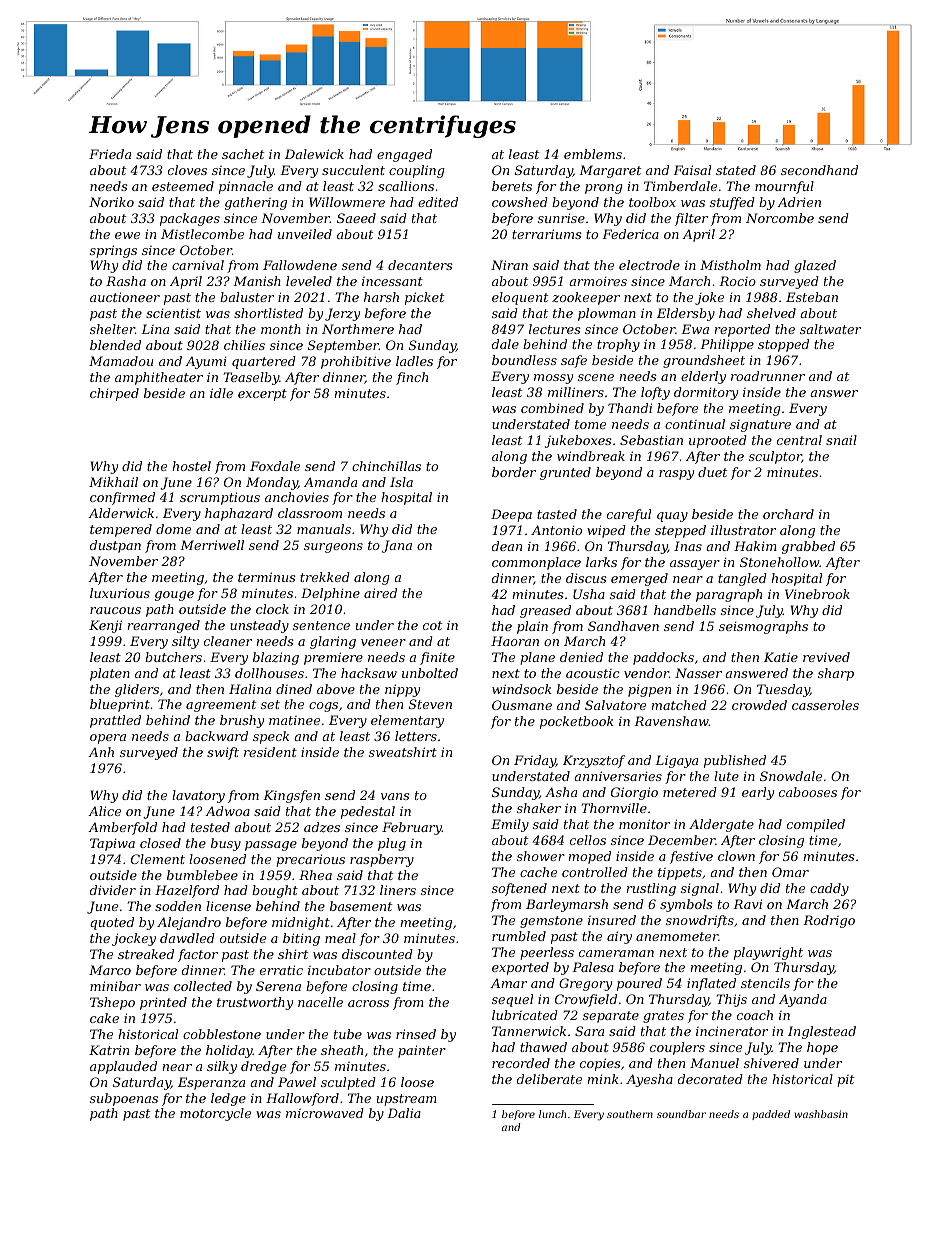 This screenshot has height=1233, width=952. Describe the element at coordinates (305, 234) in the screenshot. I see `unveiled` at that location.
